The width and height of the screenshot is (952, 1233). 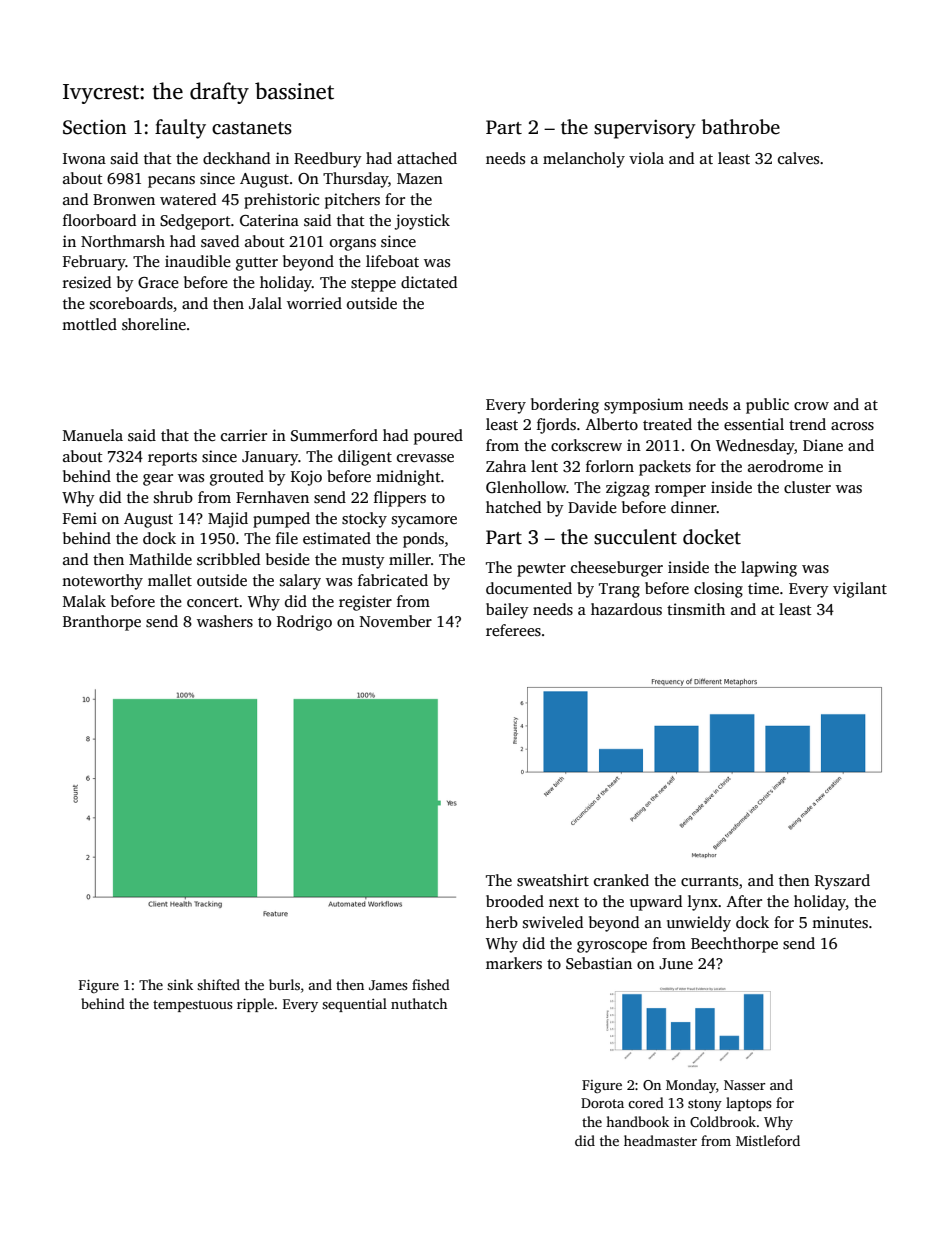 I want to click on tempestuous, so click(x=192, y=1006).
